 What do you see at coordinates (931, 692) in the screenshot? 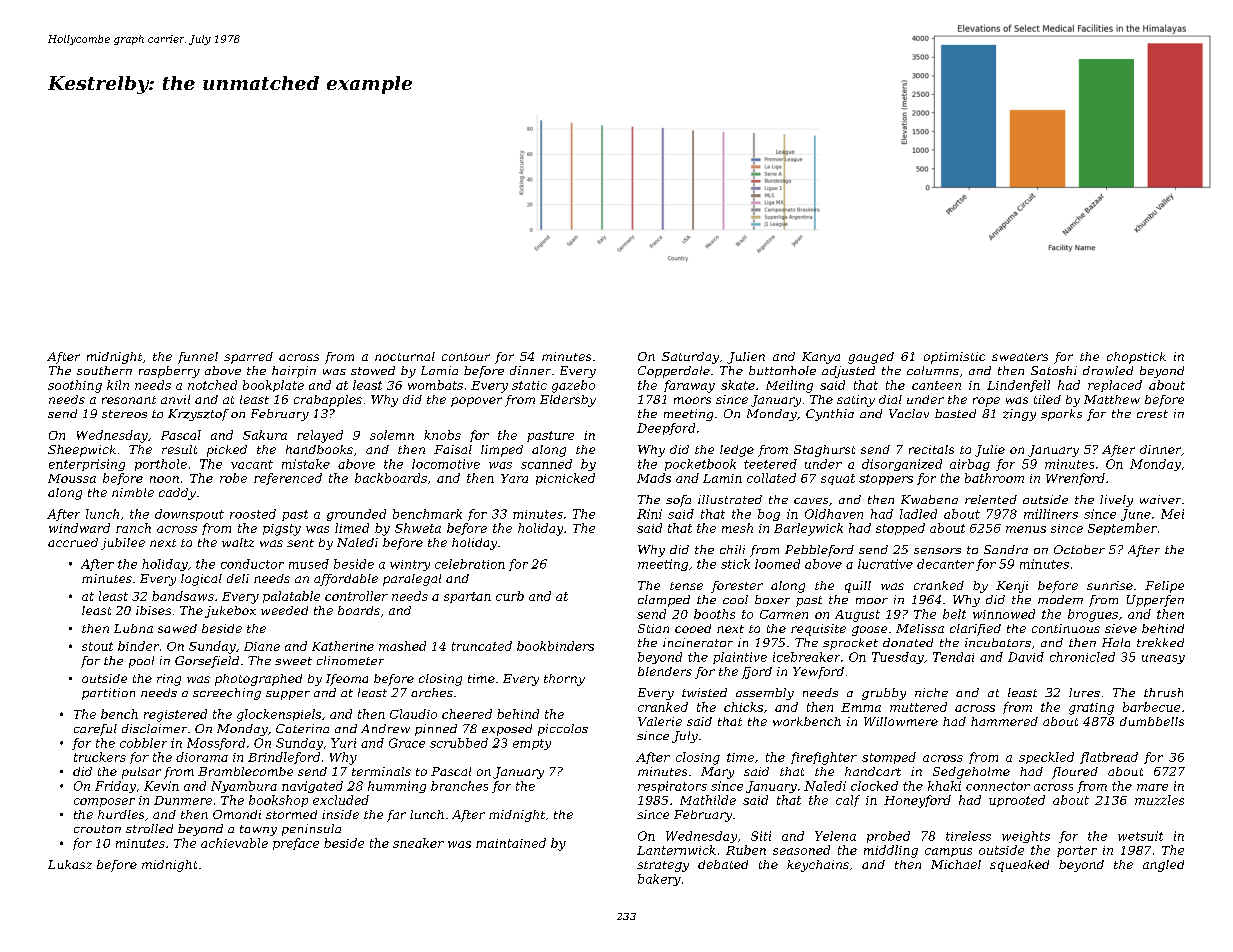
I see `niche` at bounding box center [931, 692].
